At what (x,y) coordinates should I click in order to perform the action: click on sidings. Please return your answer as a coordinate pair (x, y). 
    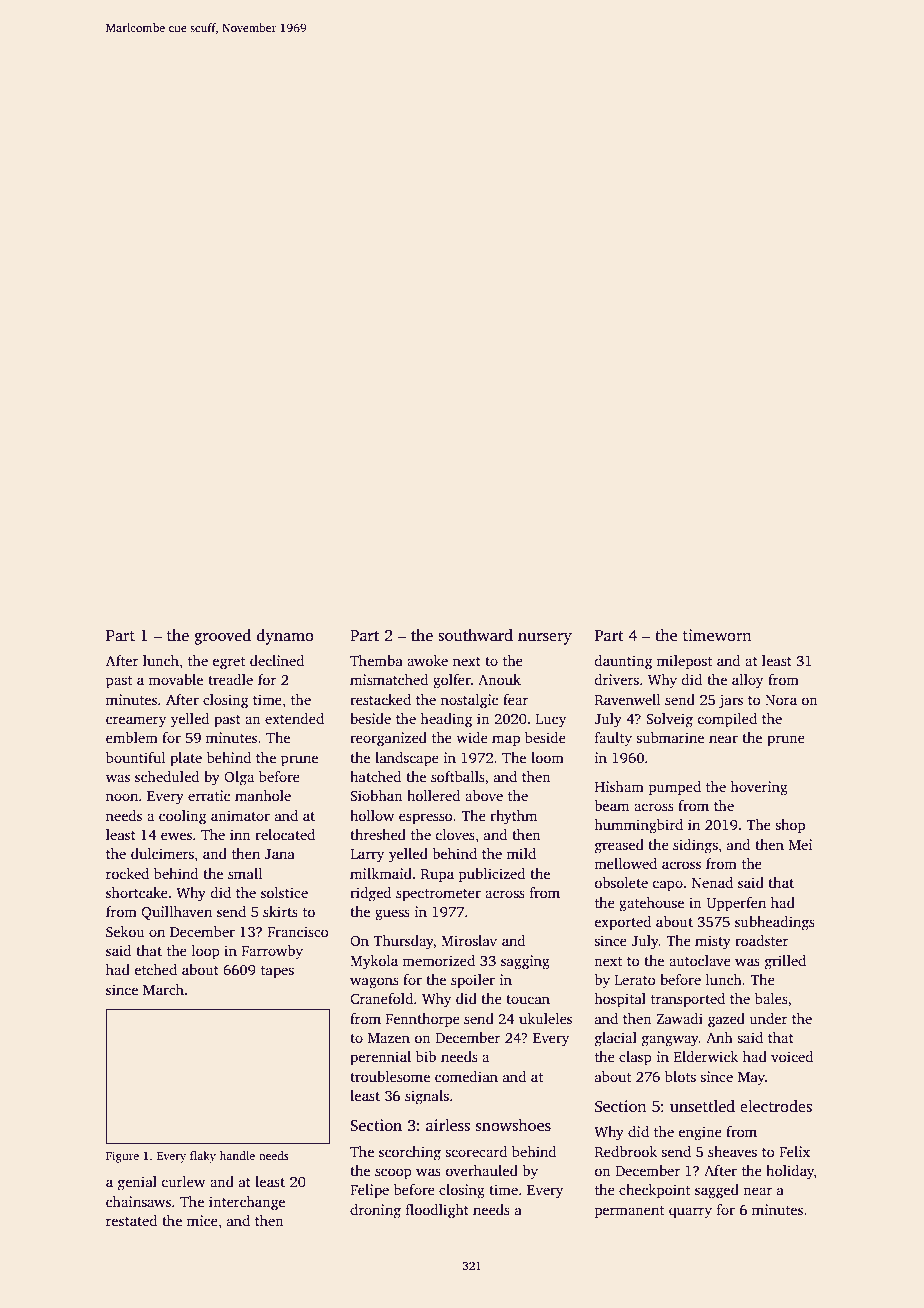
    Looking at the image, I should click on (695, 846).
